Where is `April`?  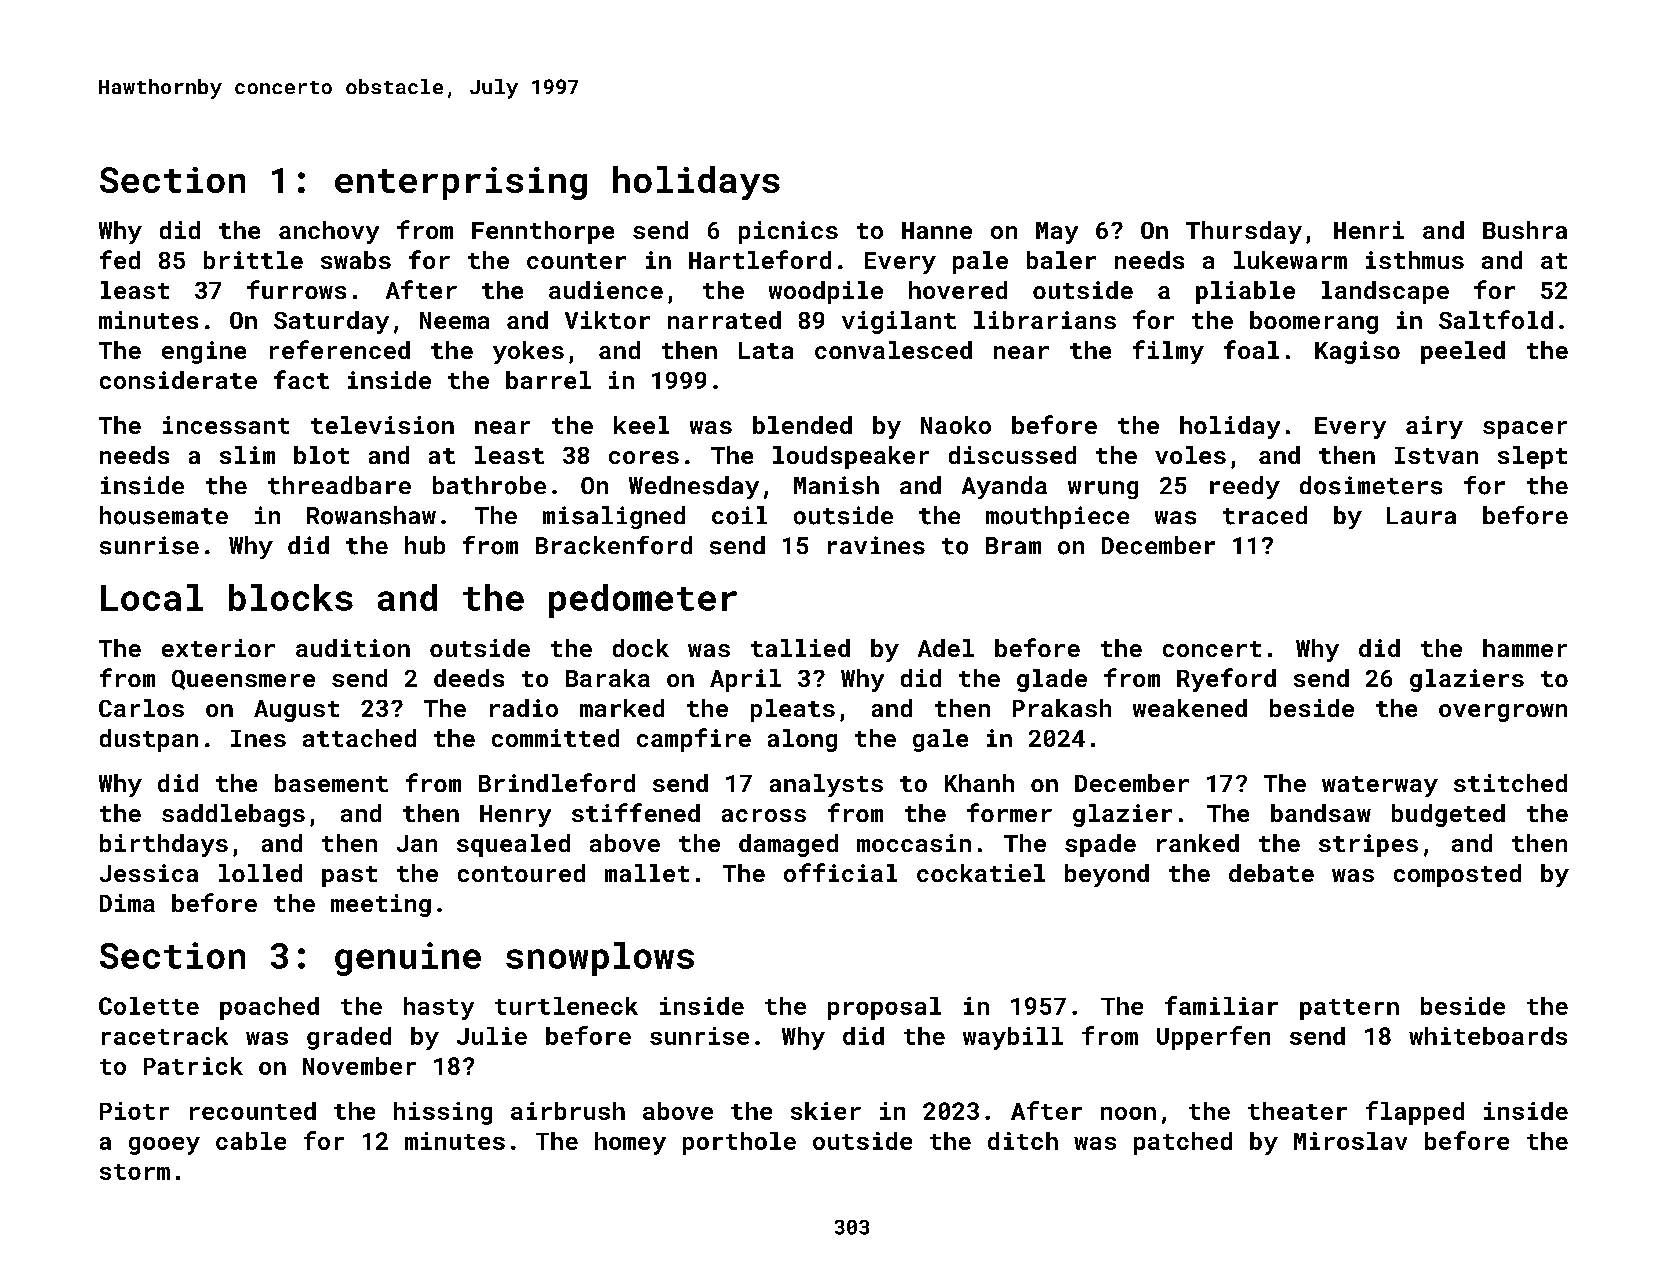 April is located at coordinates (745, 680).
